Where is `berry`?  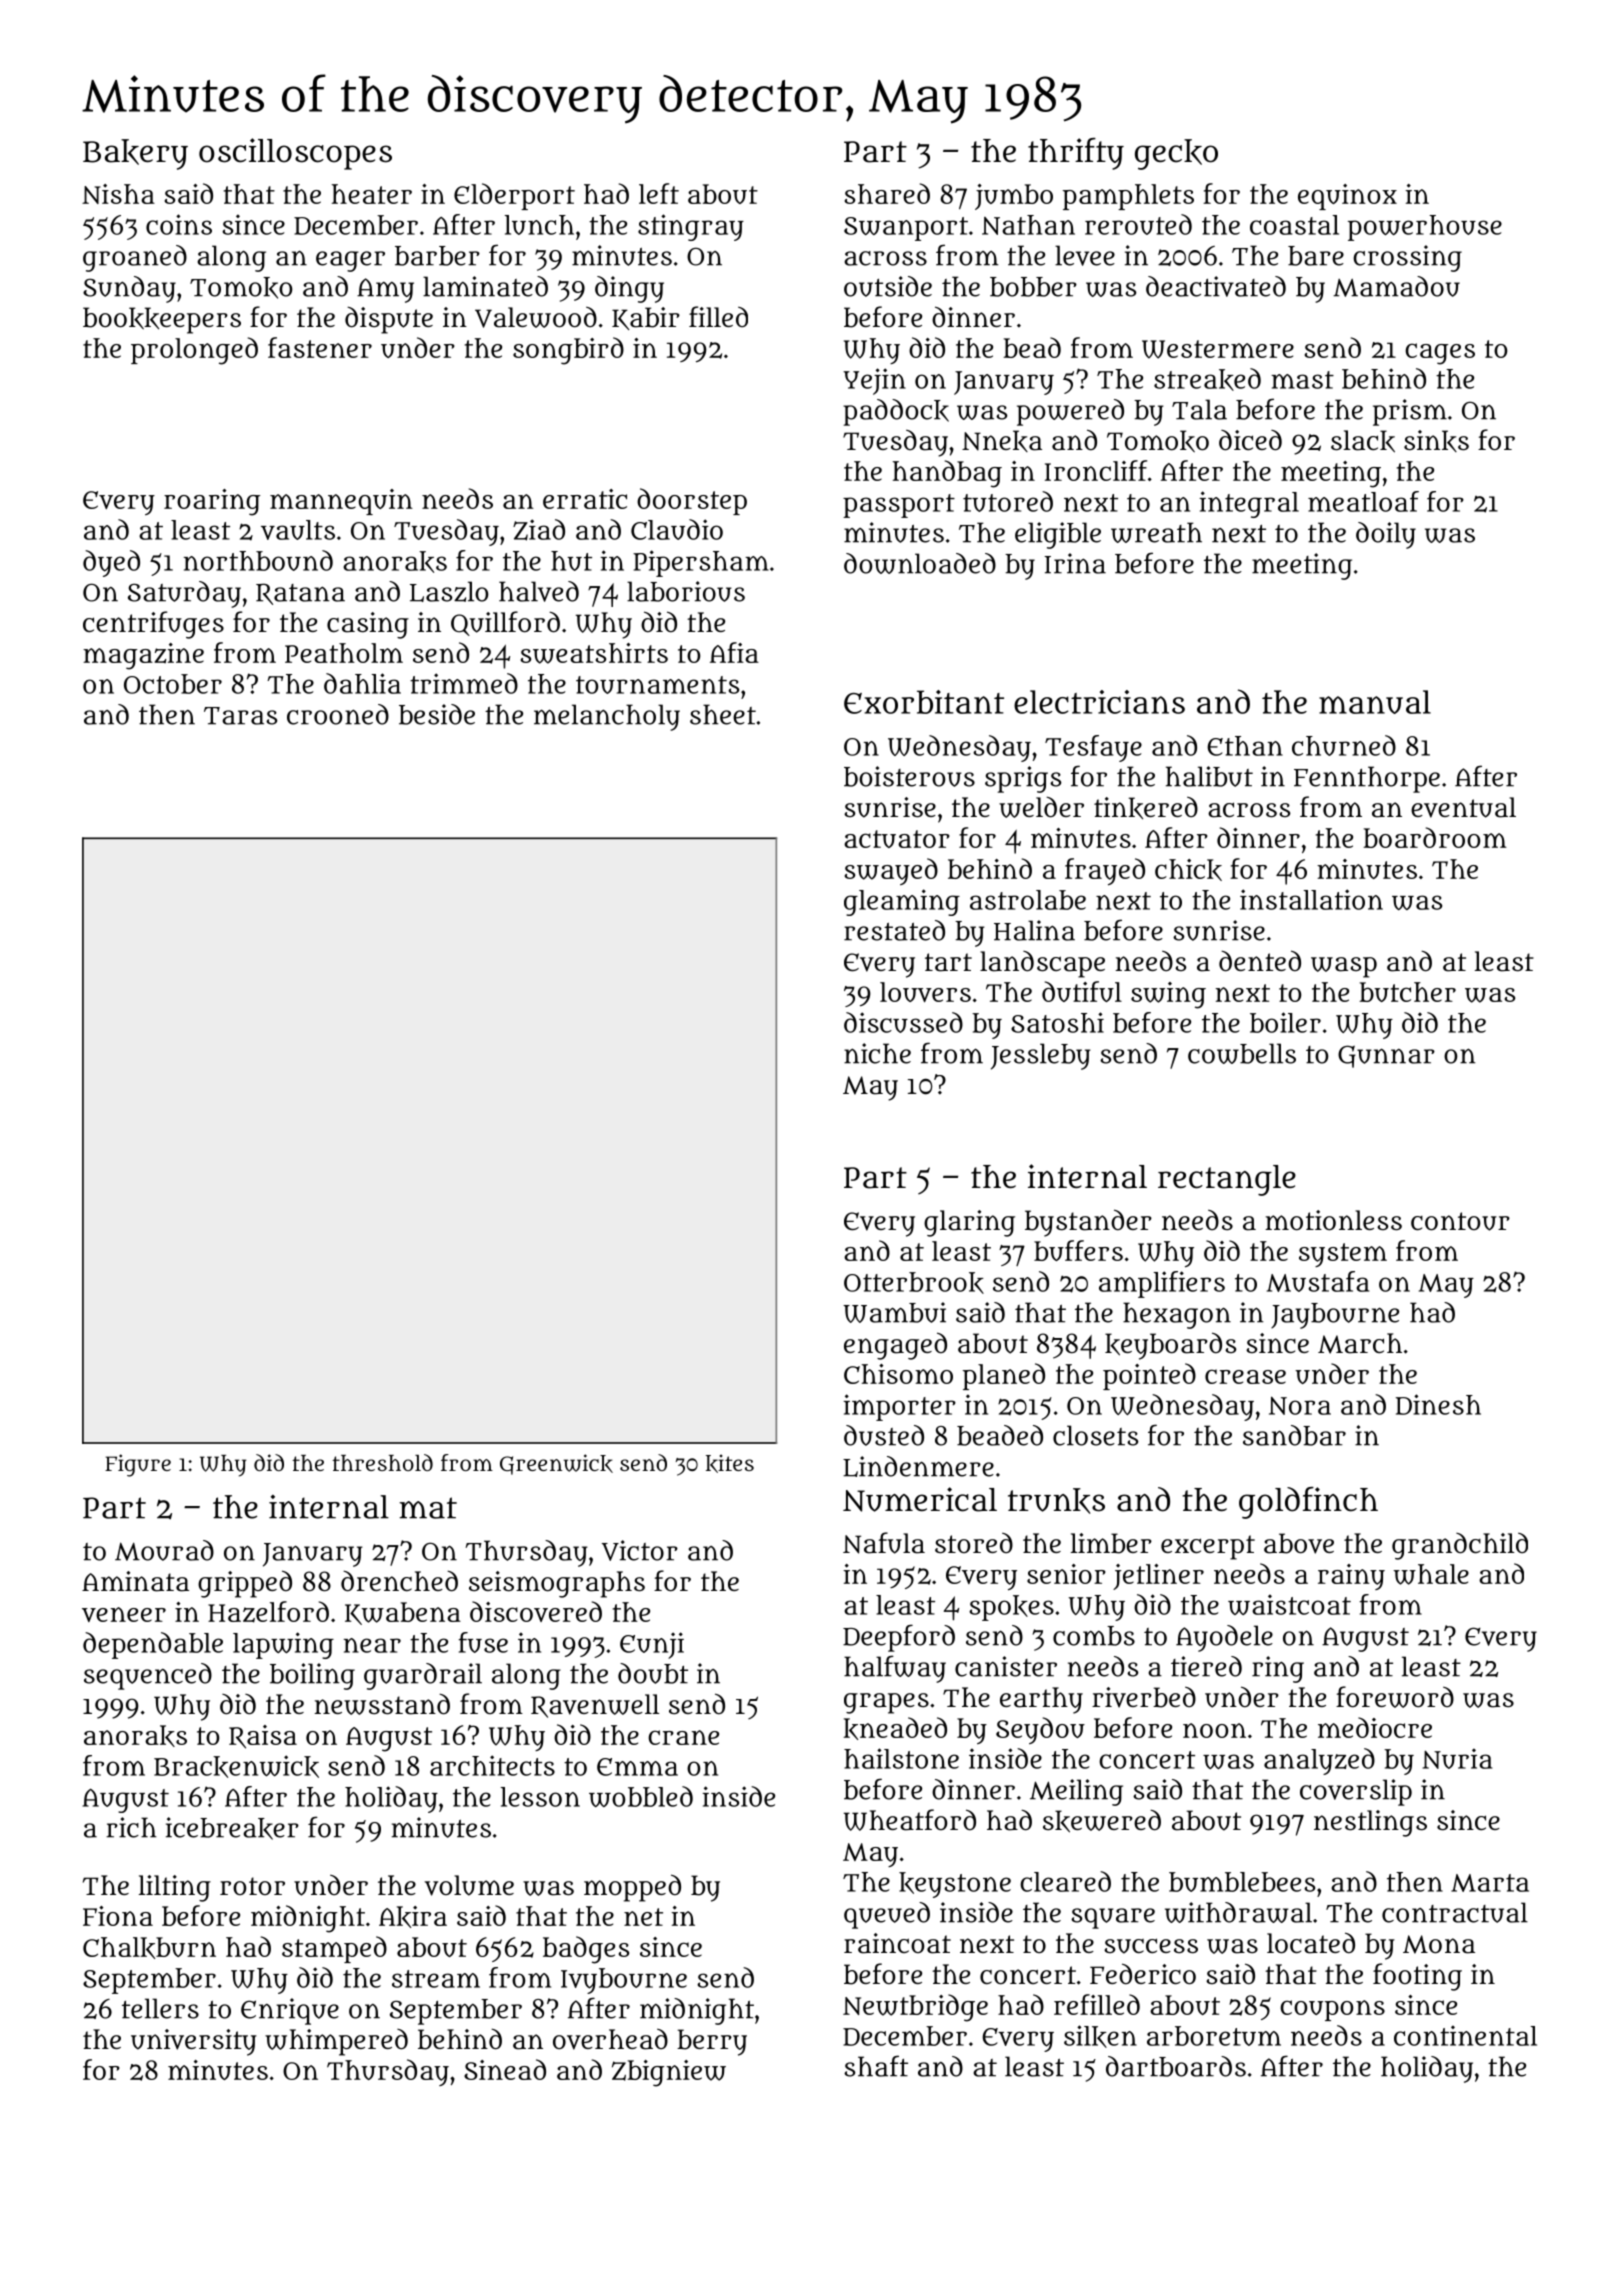 berry is located at coordinates (712, 2042).
